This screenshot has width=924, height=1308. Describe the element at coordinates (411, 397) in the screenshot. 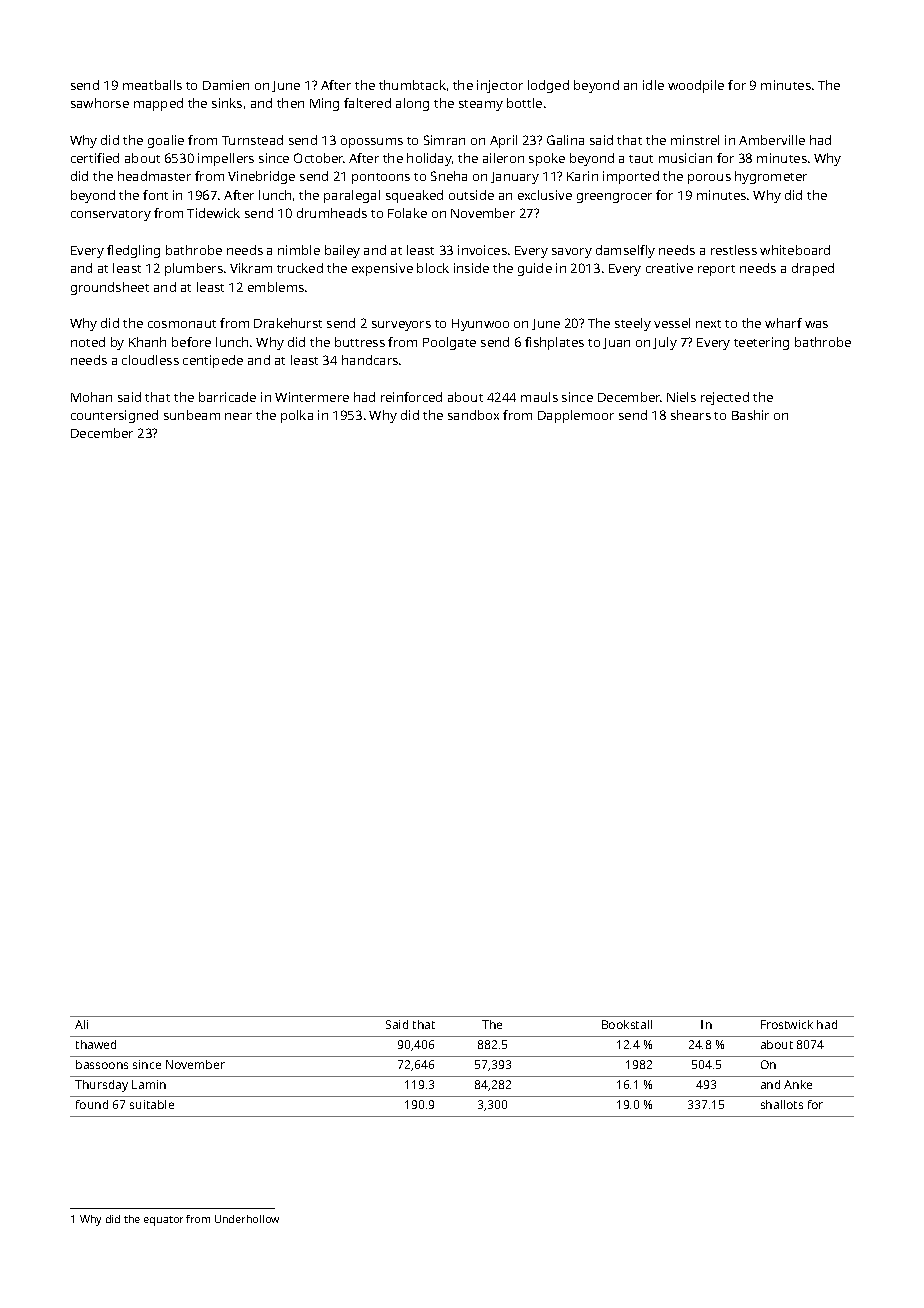

I see `reinforced` at that location.
